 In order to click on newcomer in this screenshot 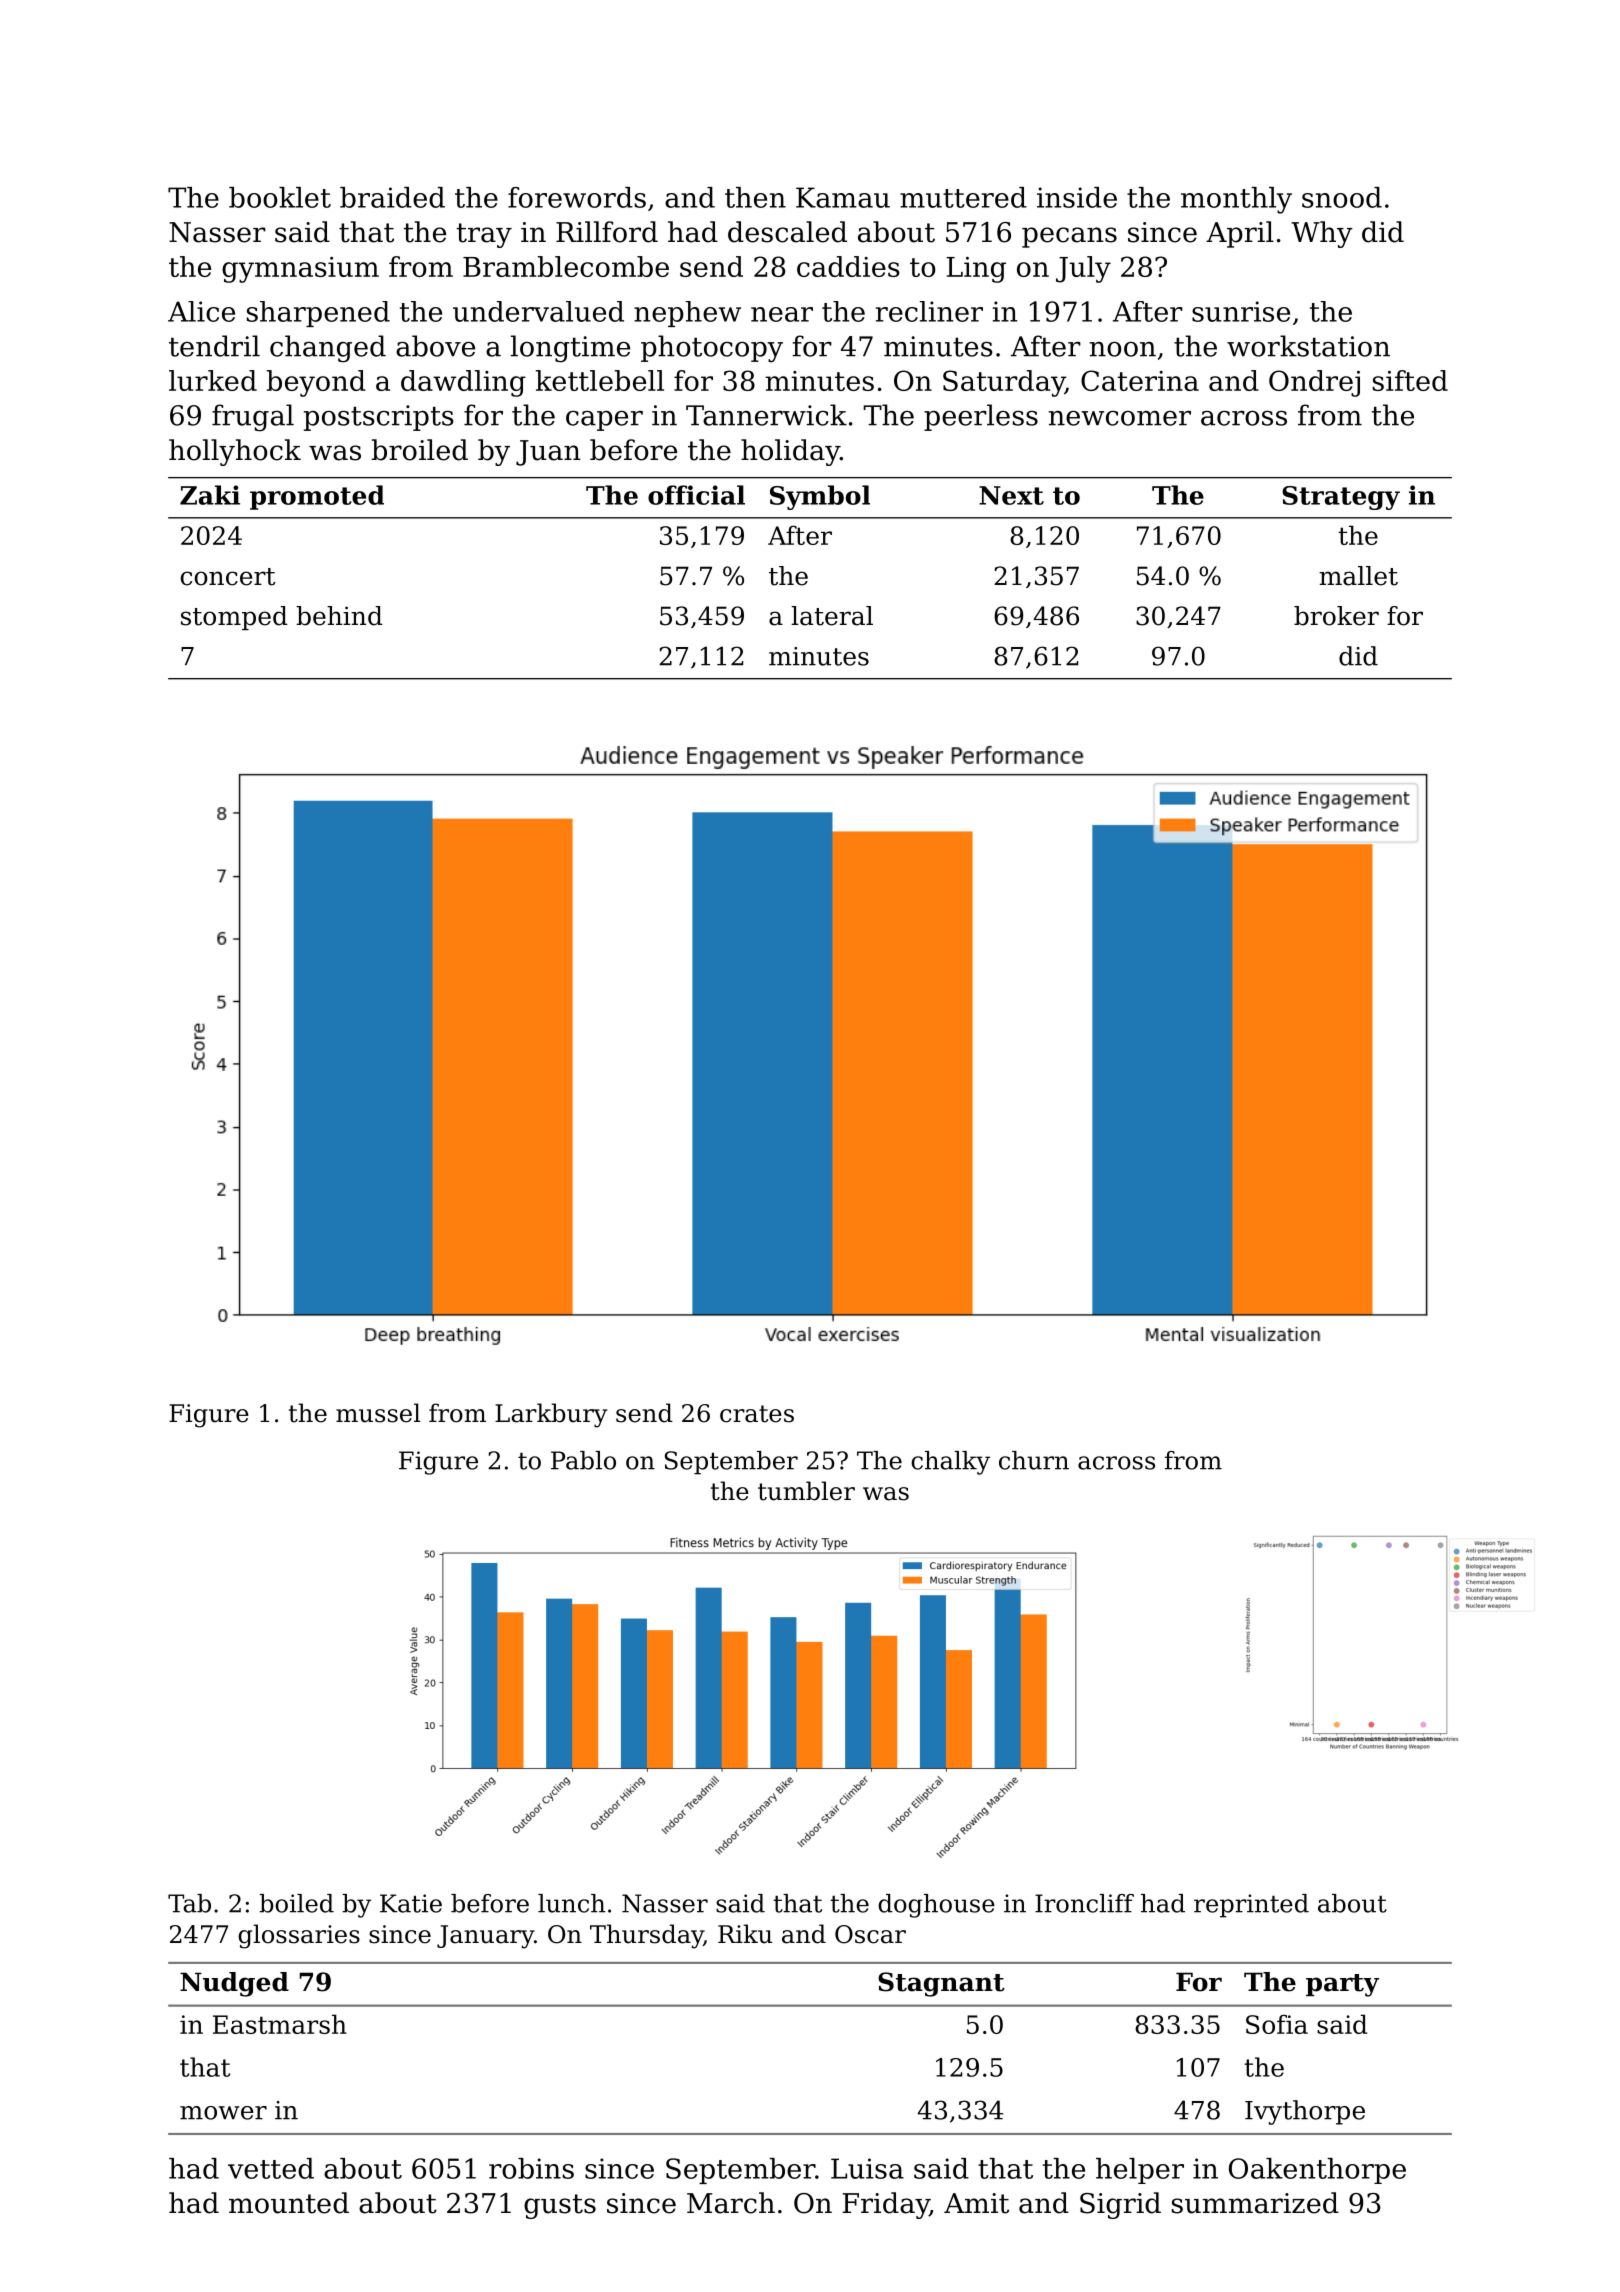, I will do `click(1120, 418)`.
